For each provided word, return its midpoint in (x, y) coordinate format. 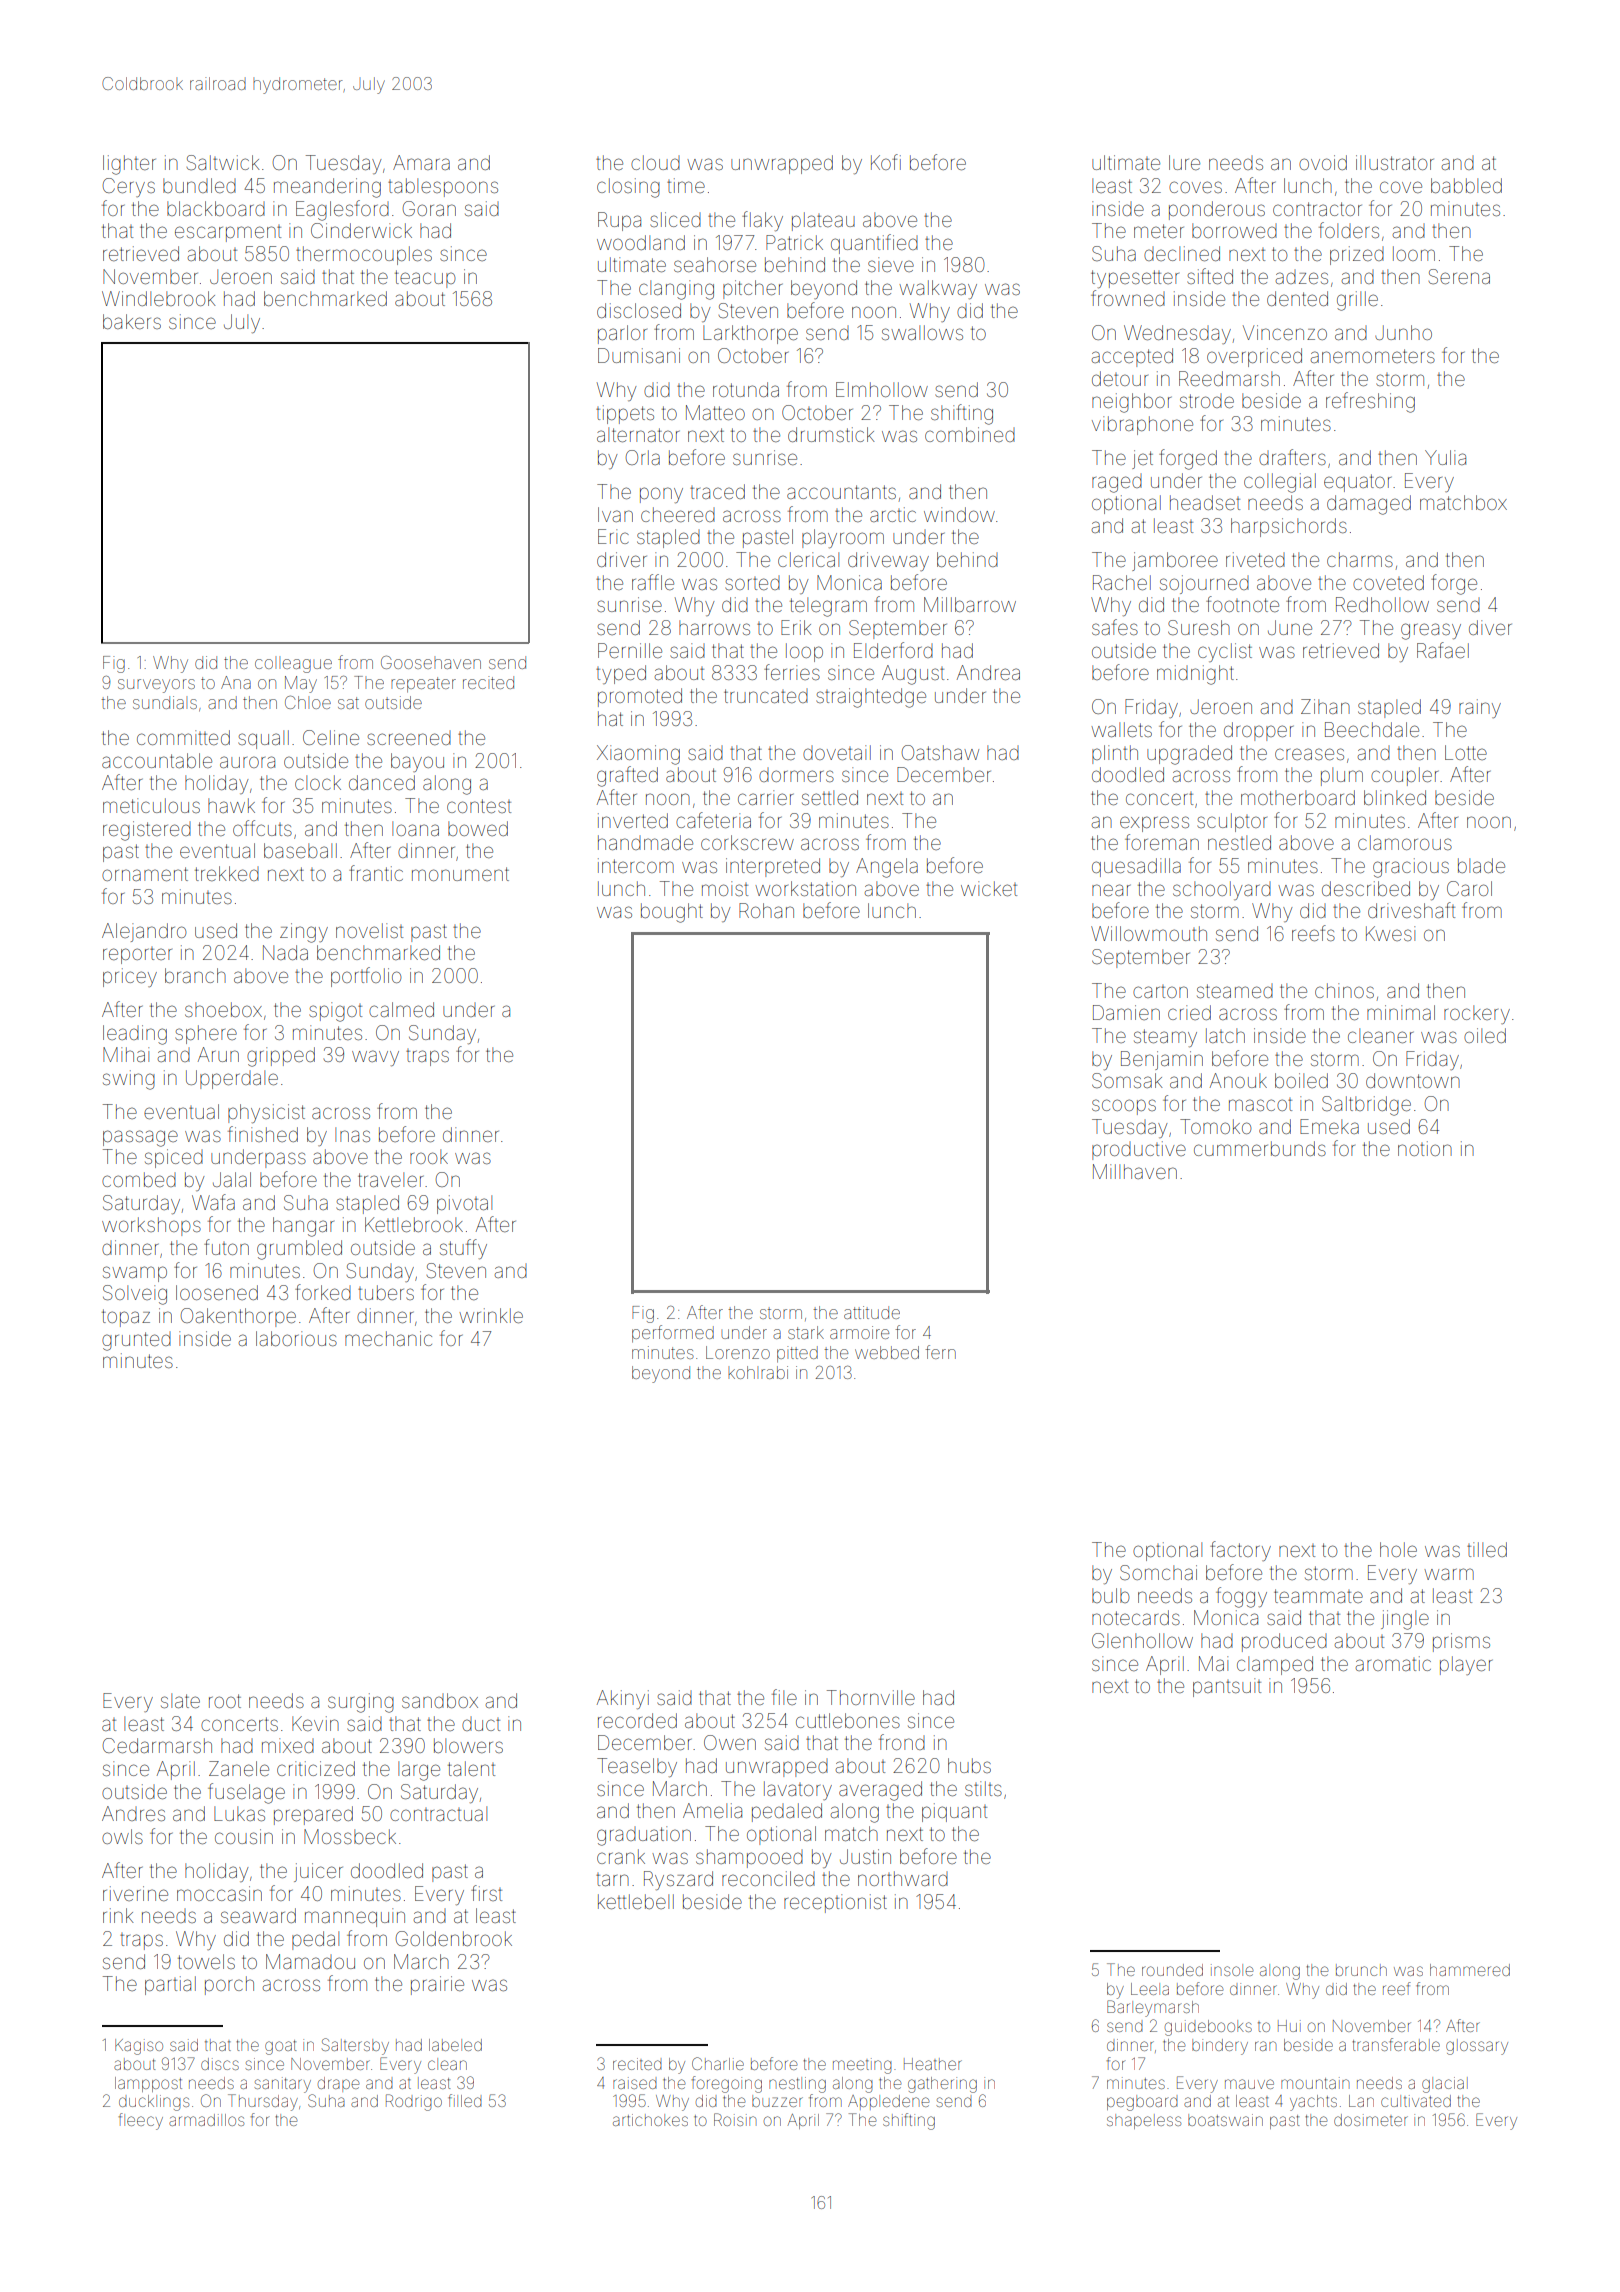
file (784, 1697)
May (301, 684)
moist (725, 888)
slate (180, 1700)
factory (1240, 1551)
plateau (823, 221)
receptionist (835, 1903)
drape (338, 2084)
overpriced (1254, 357)
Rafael (1443, 650)
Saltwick (223, 162)
